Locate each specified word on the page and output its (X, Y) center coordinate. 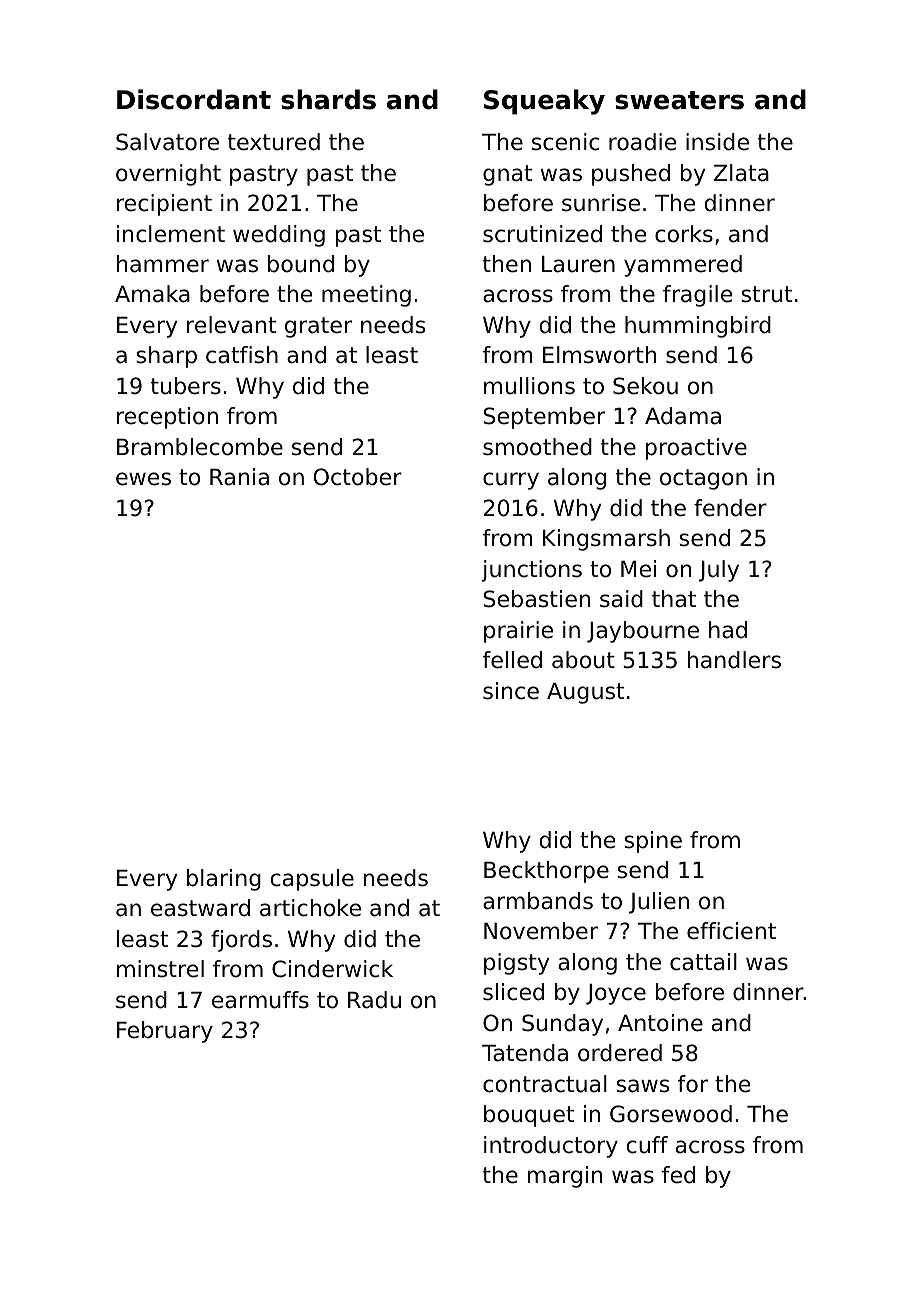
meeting (366, 296)
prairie (518, 632)
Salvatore (167, 142)
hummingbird (698, 327)
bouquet (529, 1116)
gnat (507, 175)
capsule (312, 880)
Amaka (152, 294)
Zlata (741, 173)
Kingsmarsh (606, 540)
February (165, 1032)
